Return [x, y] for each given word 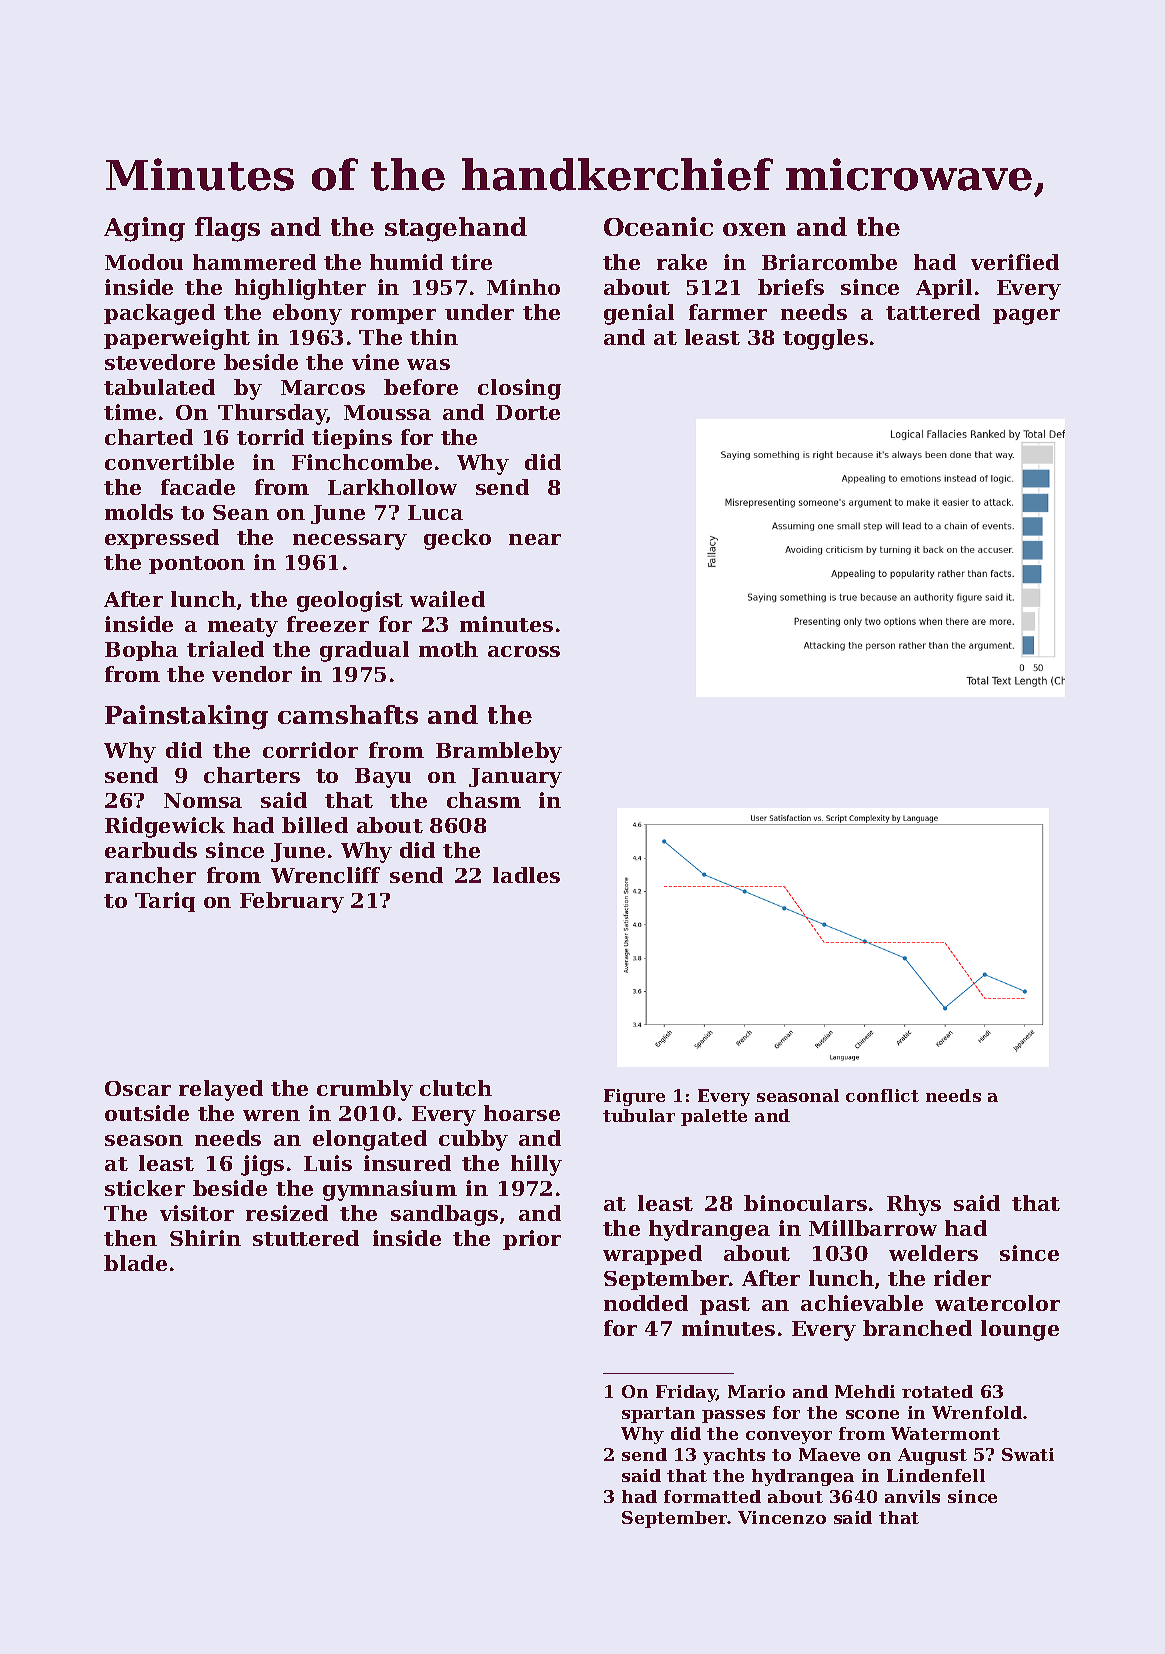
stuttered [306, 1238]
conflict [882, 1095]
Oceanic [658, 226]
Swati [1028, 1454]
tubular [639, 1115]
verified [1015, 262]
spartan [658, 1415]
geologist [350, 601]
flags [227, 229]
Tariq [165, 902]
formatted [712, 1496]
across [524, 651]
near [535, 539]
